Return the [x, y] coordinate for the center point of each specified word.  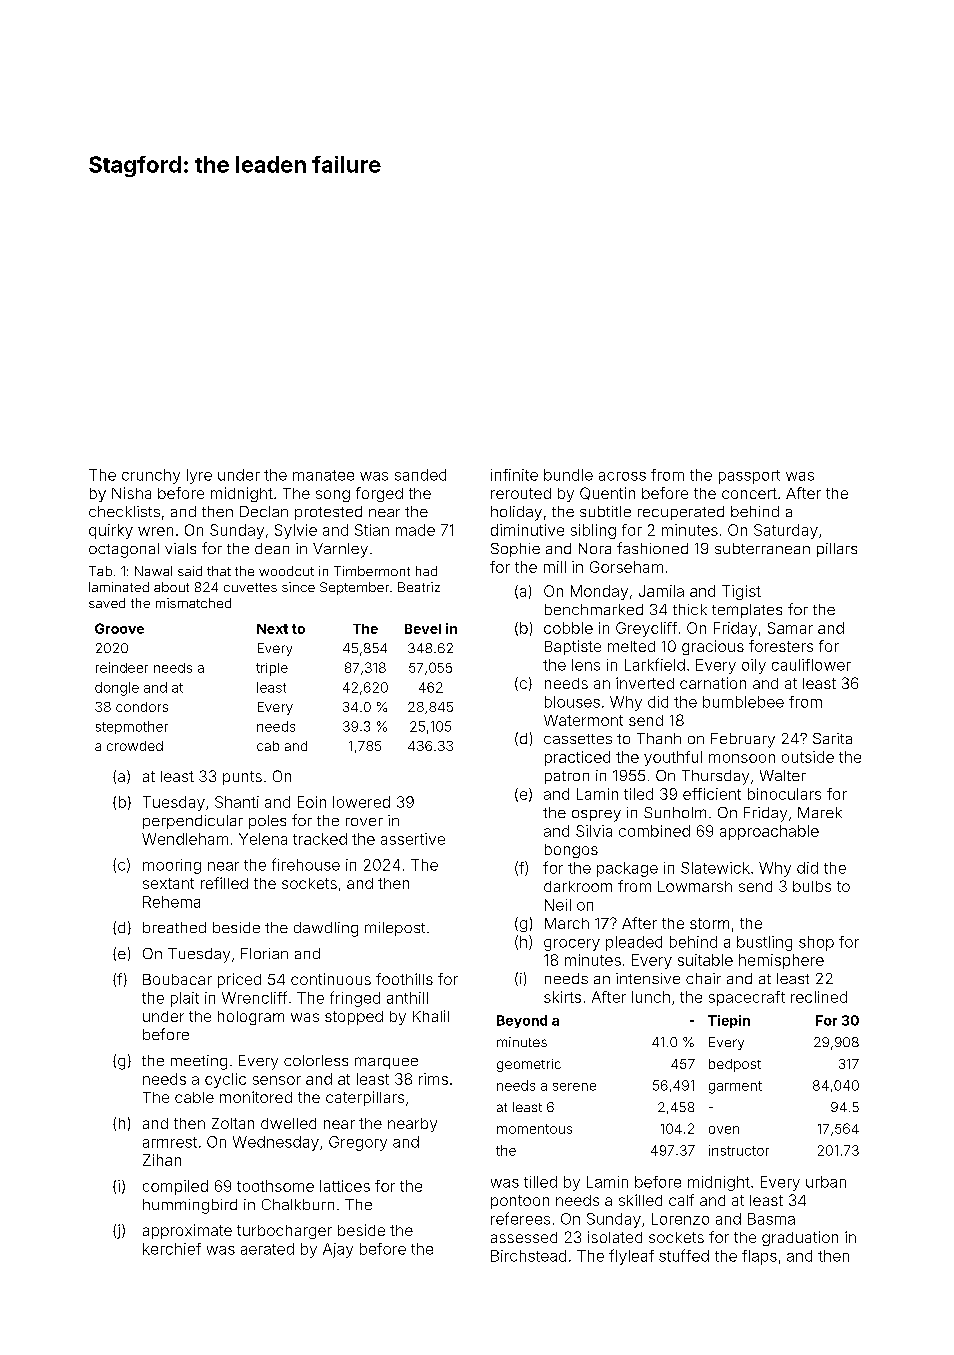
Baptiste [573, 647]
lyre [199, 476]
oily [754, 666]
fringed [355, 999]
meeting [199, 1062]
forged [379, 494]
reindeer [122, 667]
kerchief [172, 1249]
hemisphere [781, 961]
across [622, 476]
